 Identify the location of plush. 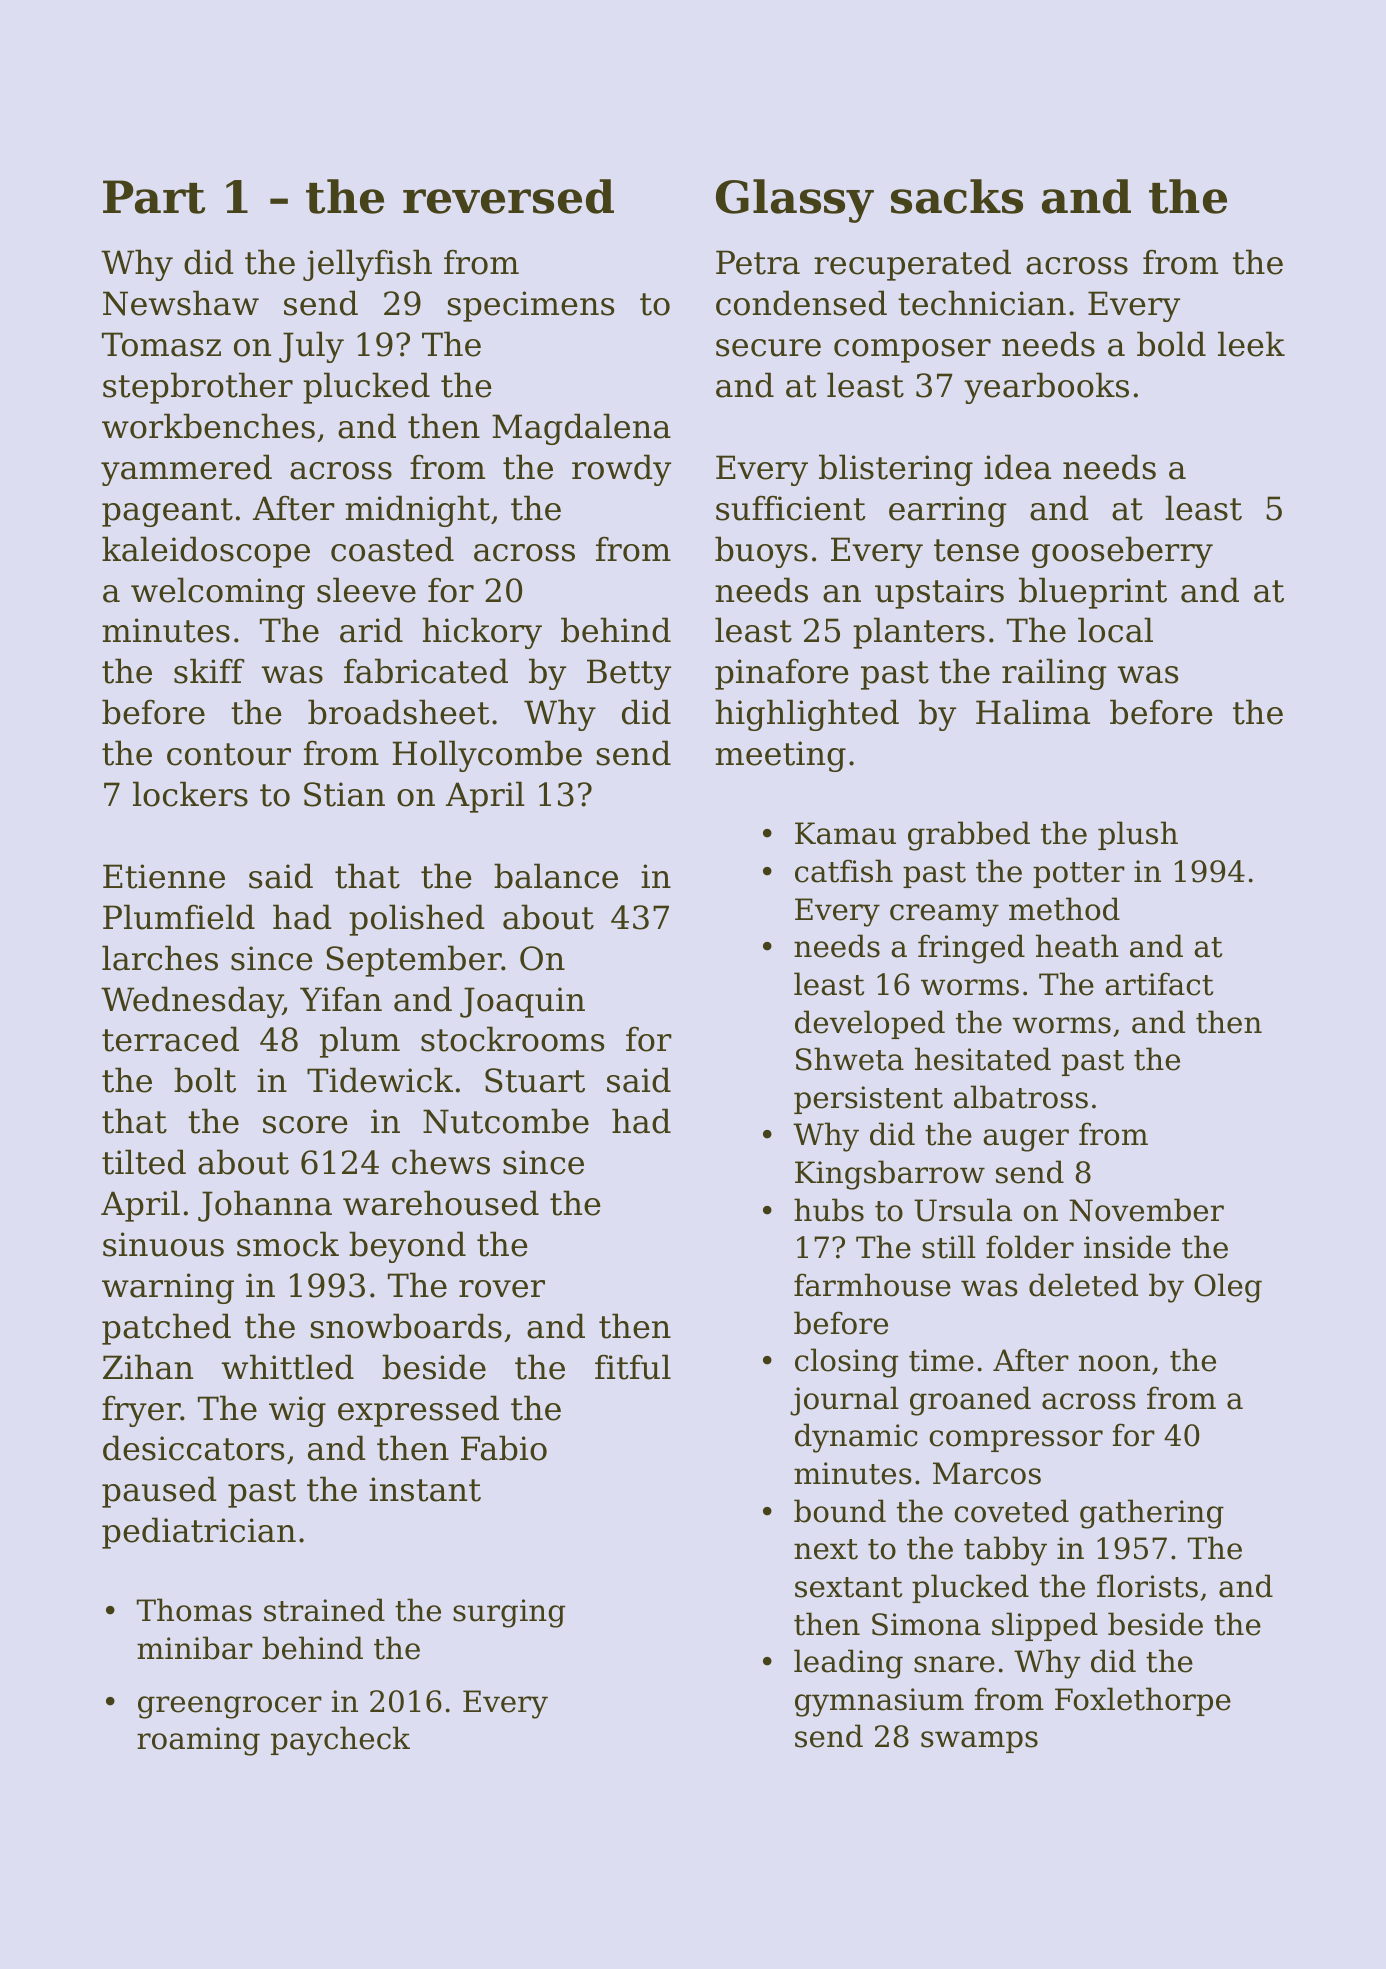
(1138, 835).
